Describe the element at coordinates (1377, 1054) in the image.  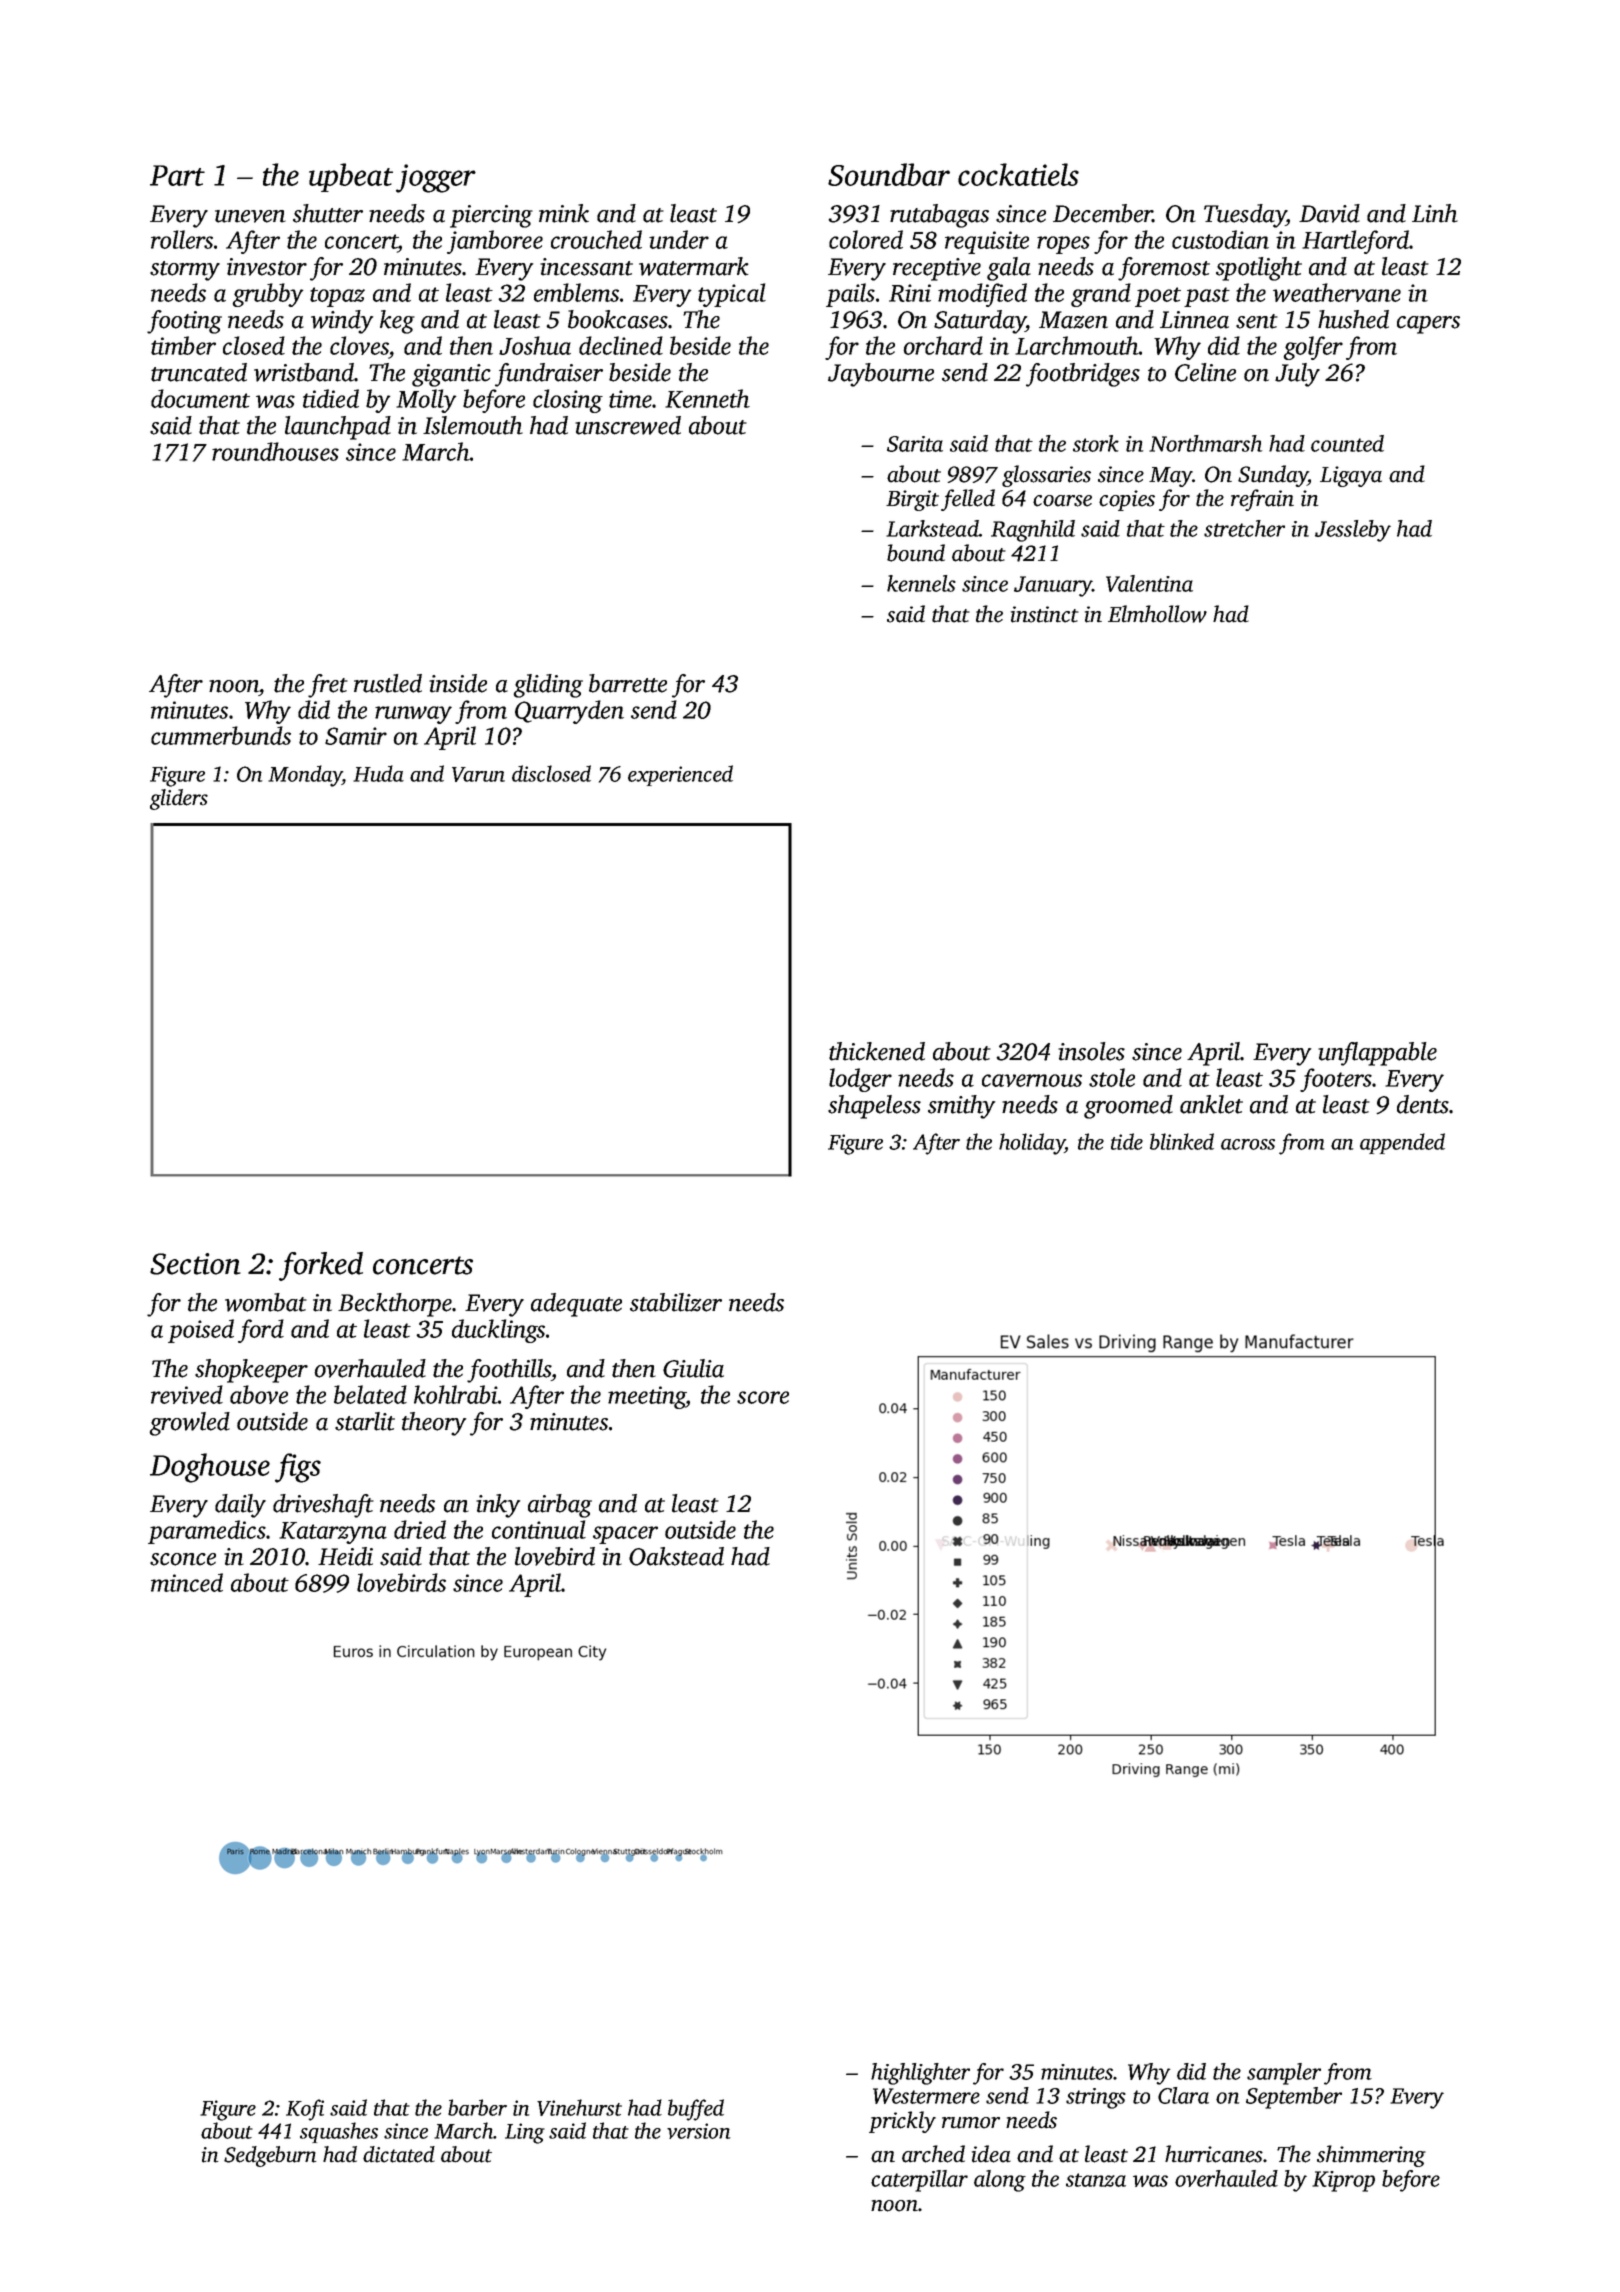
I see `unflappable` at that location.
